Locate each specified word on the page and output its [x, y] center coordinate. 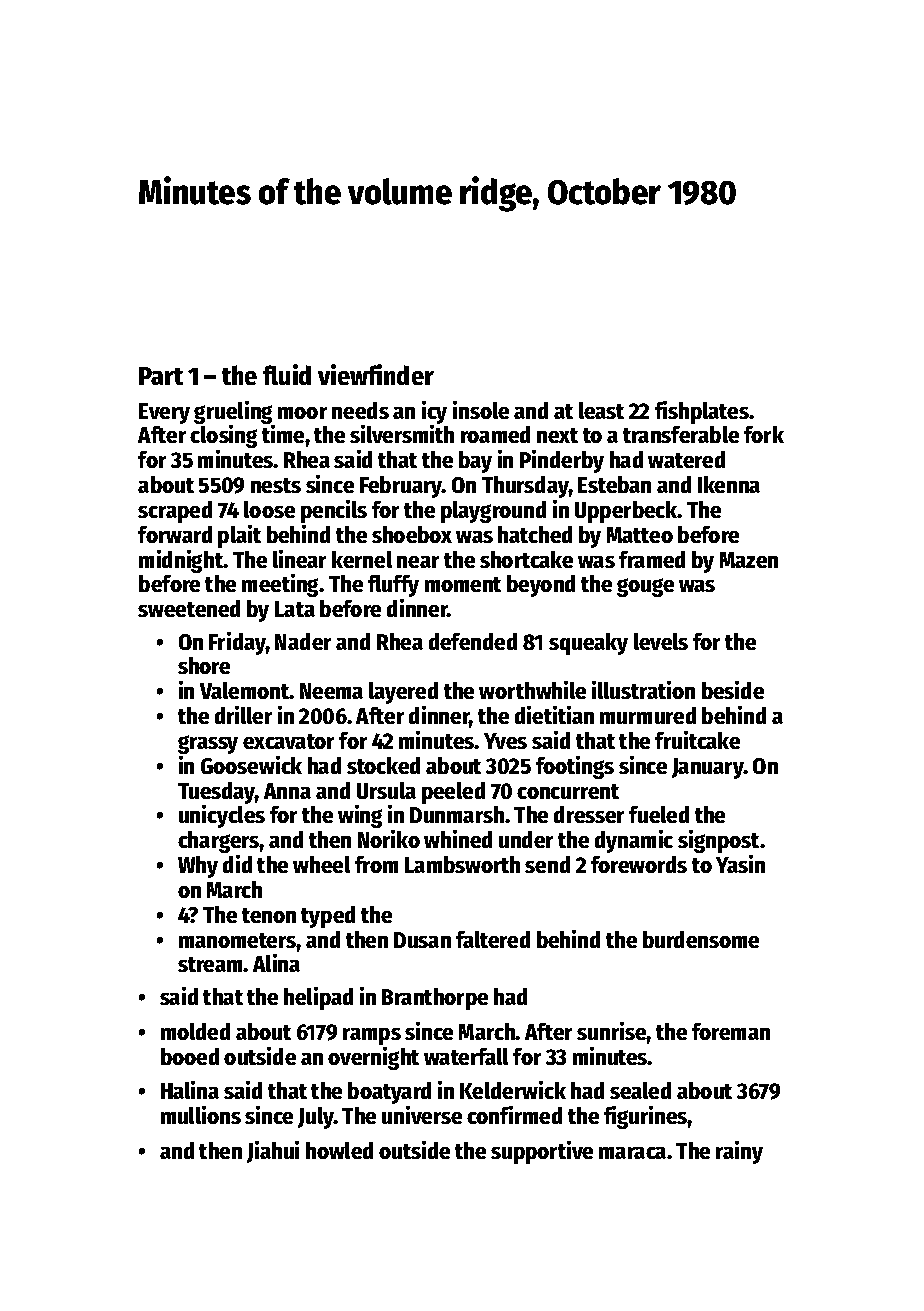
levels [661, 641]
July [316, 1118]
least [601, 410]
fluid [287, 374]
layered [403, 693]
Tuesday [217, 793]
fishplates [702, 412]
